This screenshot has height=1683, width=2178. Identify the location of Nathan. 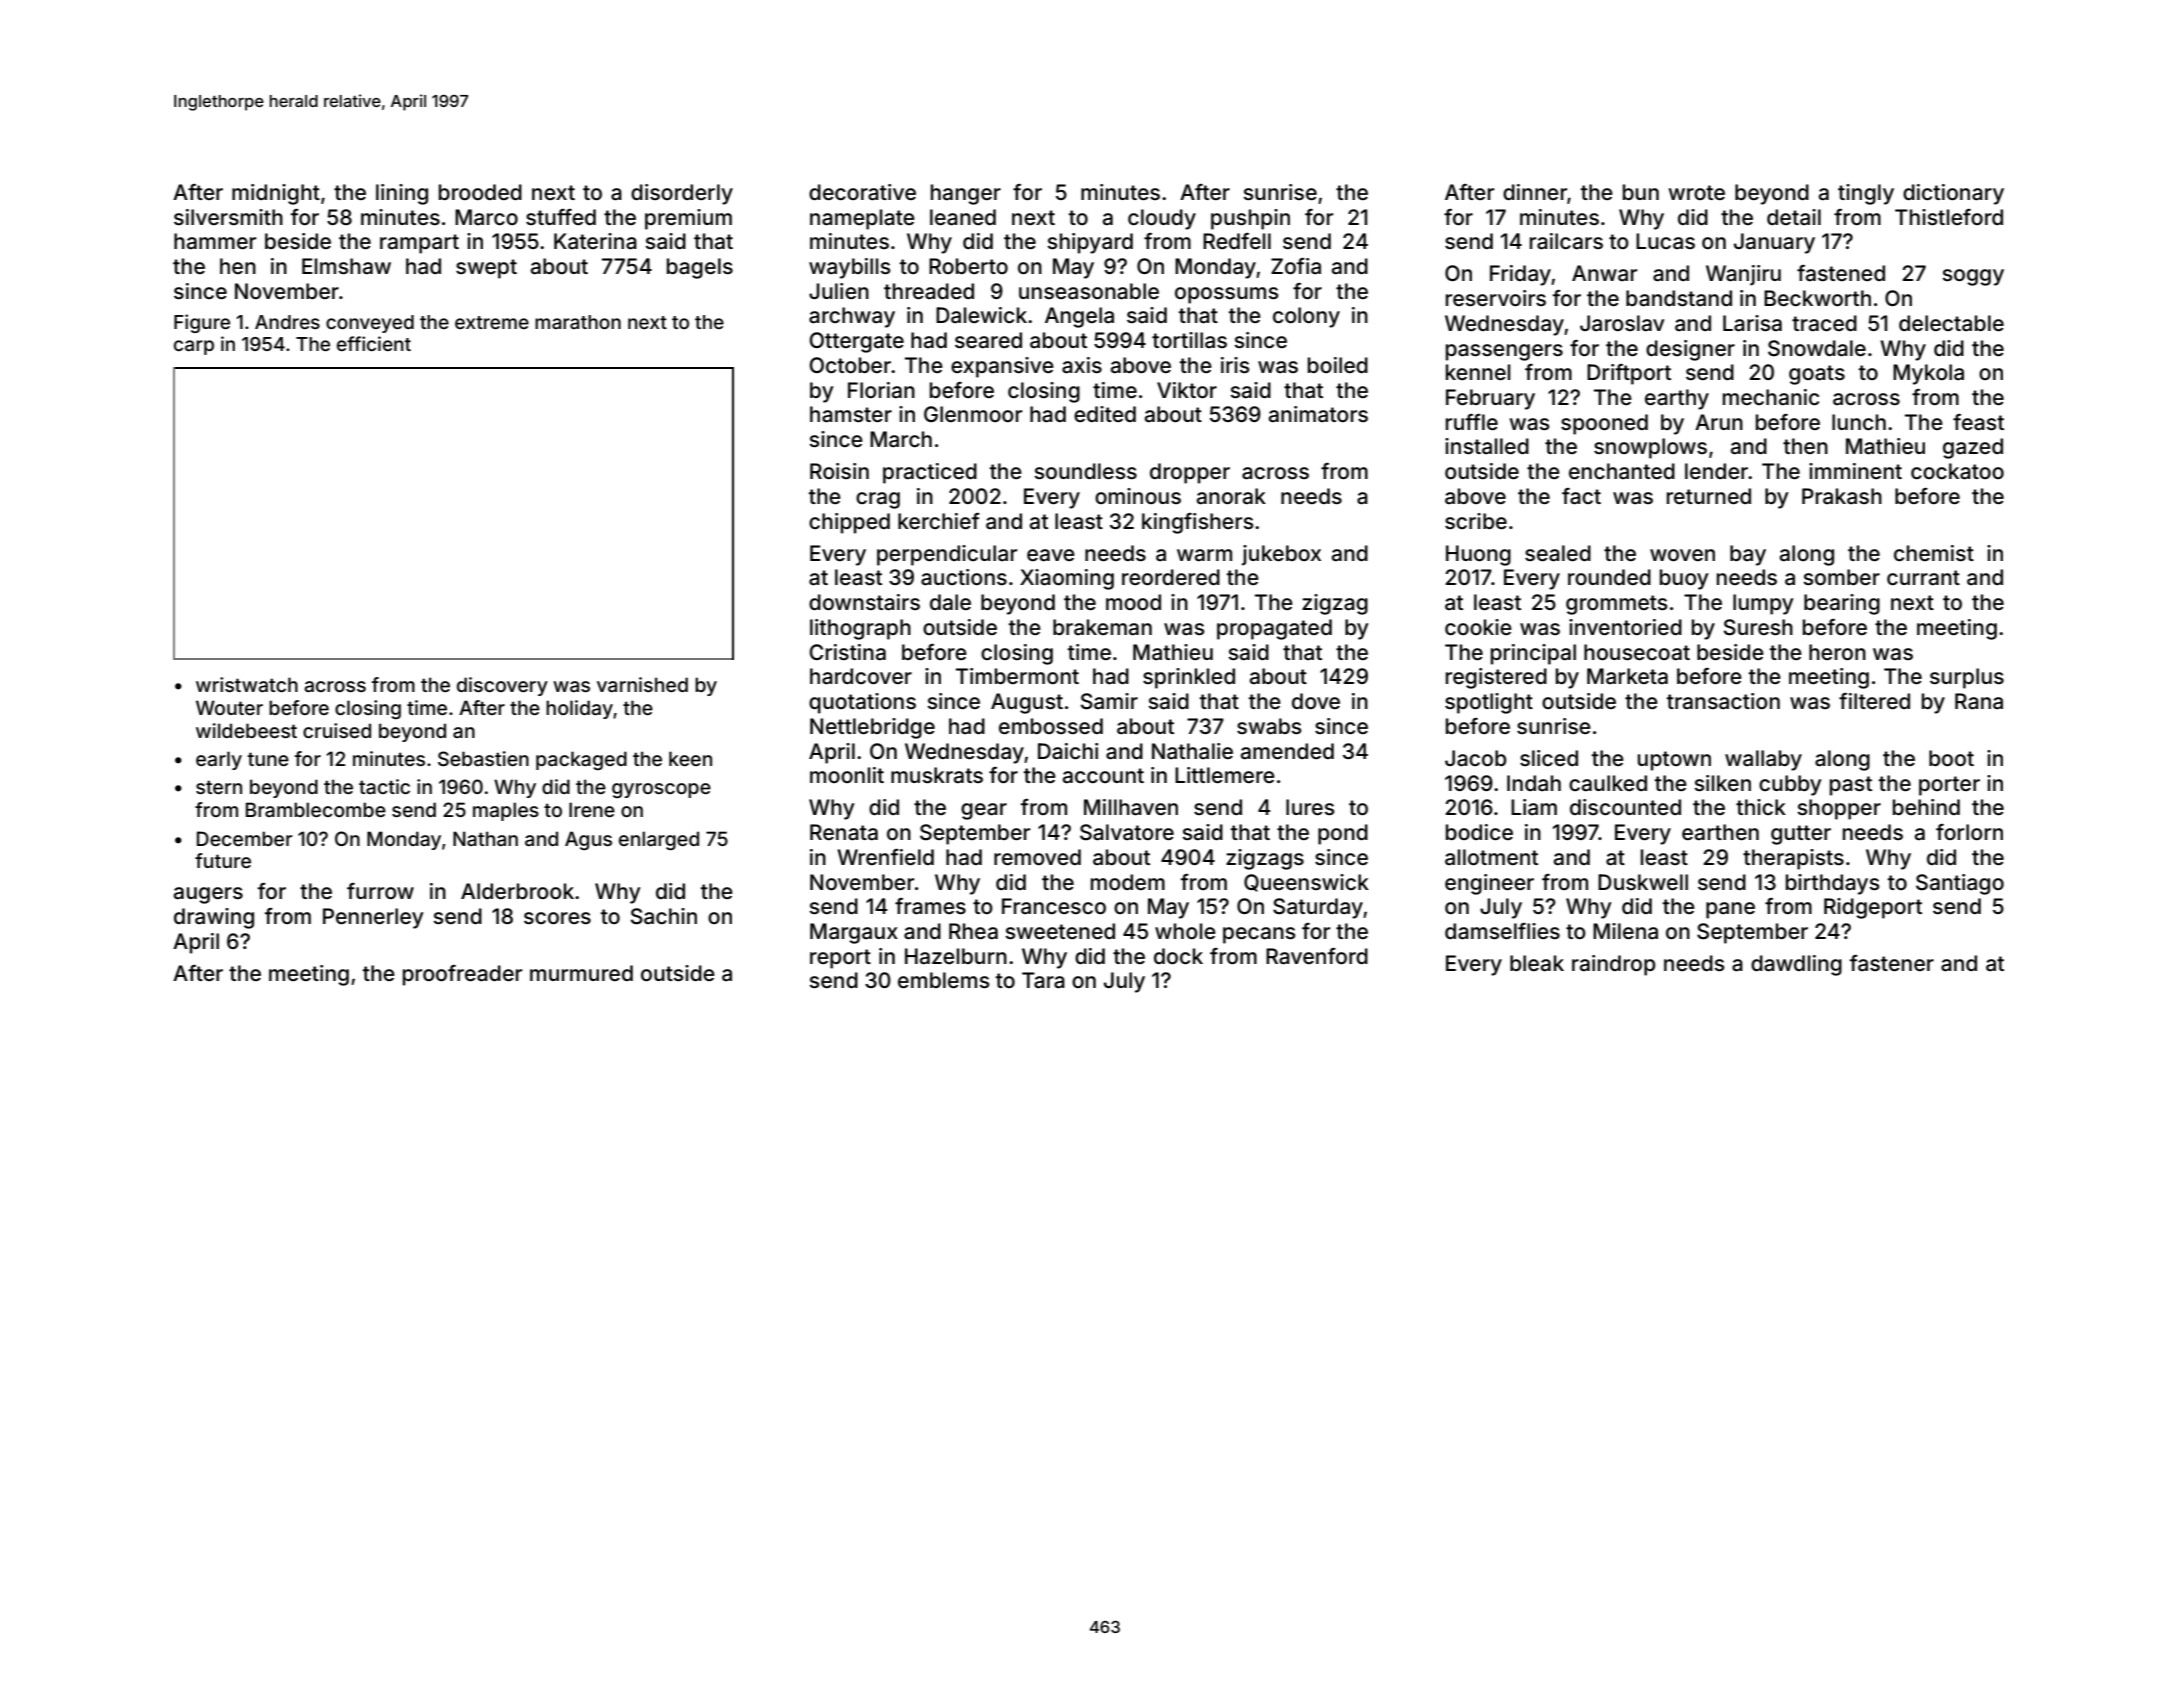
(485, 838).
